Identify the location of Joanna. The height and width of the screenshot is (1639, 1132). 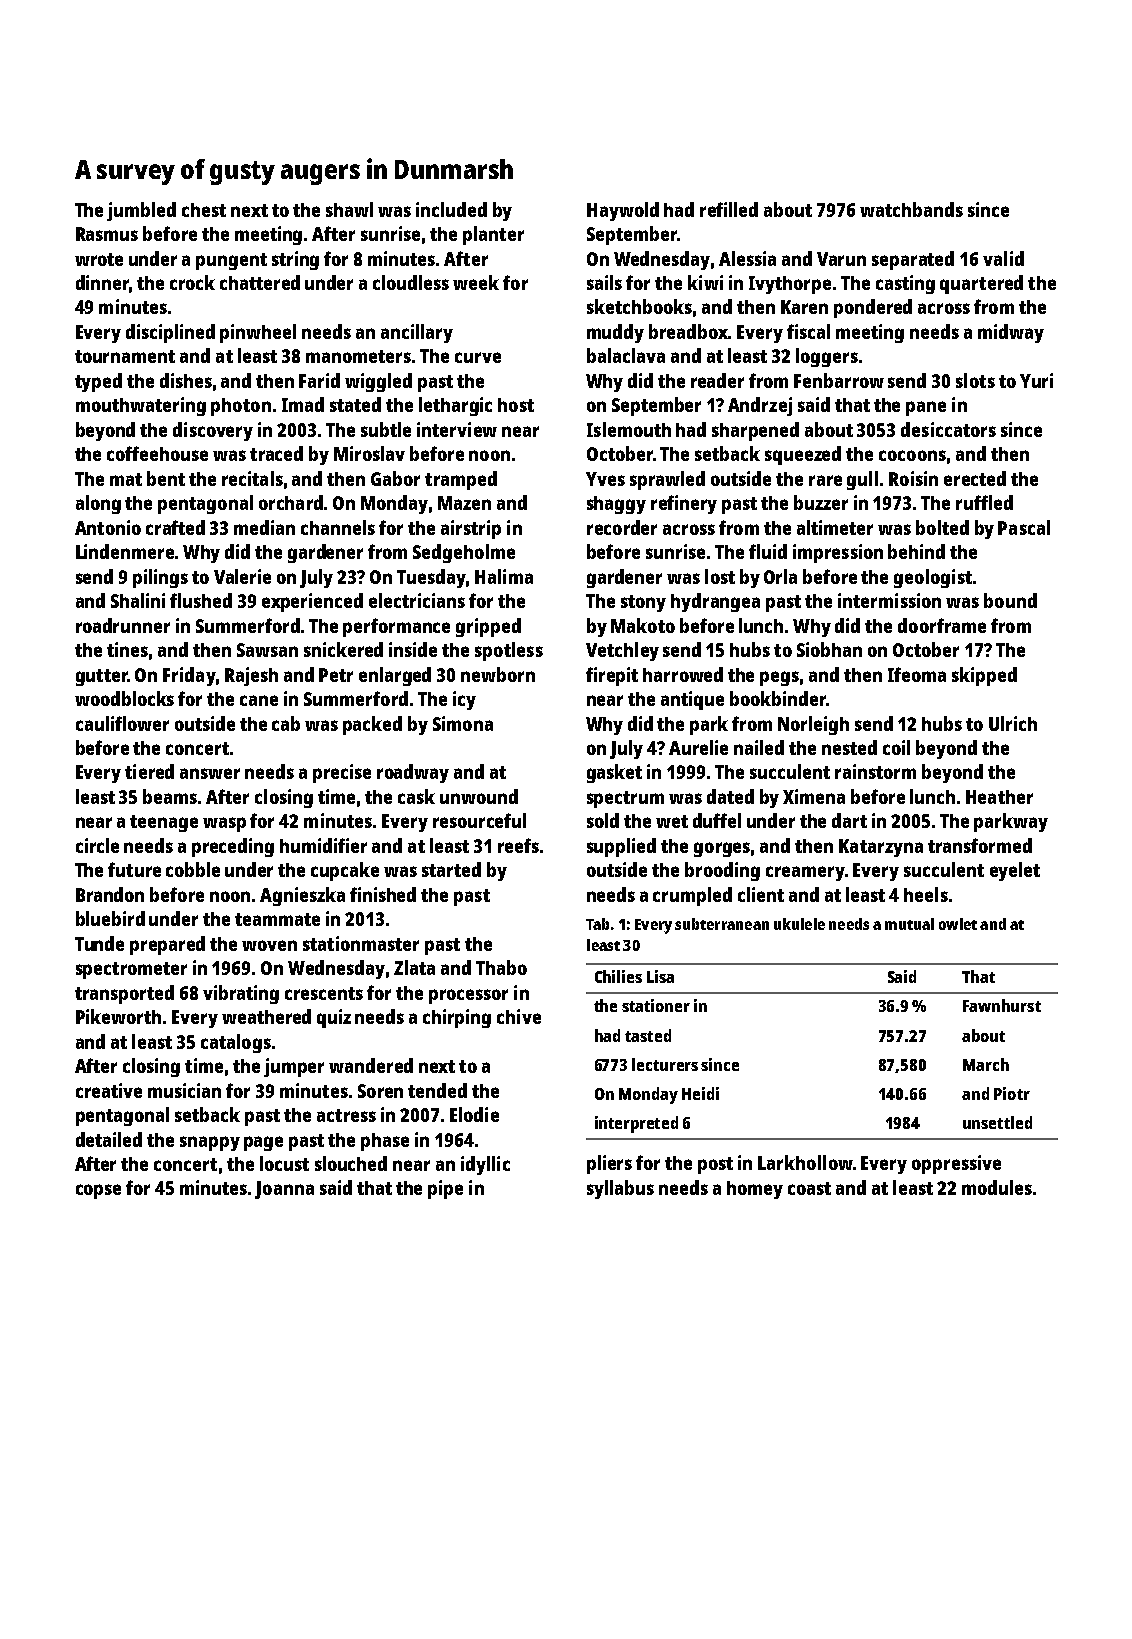
(284, 1190).
